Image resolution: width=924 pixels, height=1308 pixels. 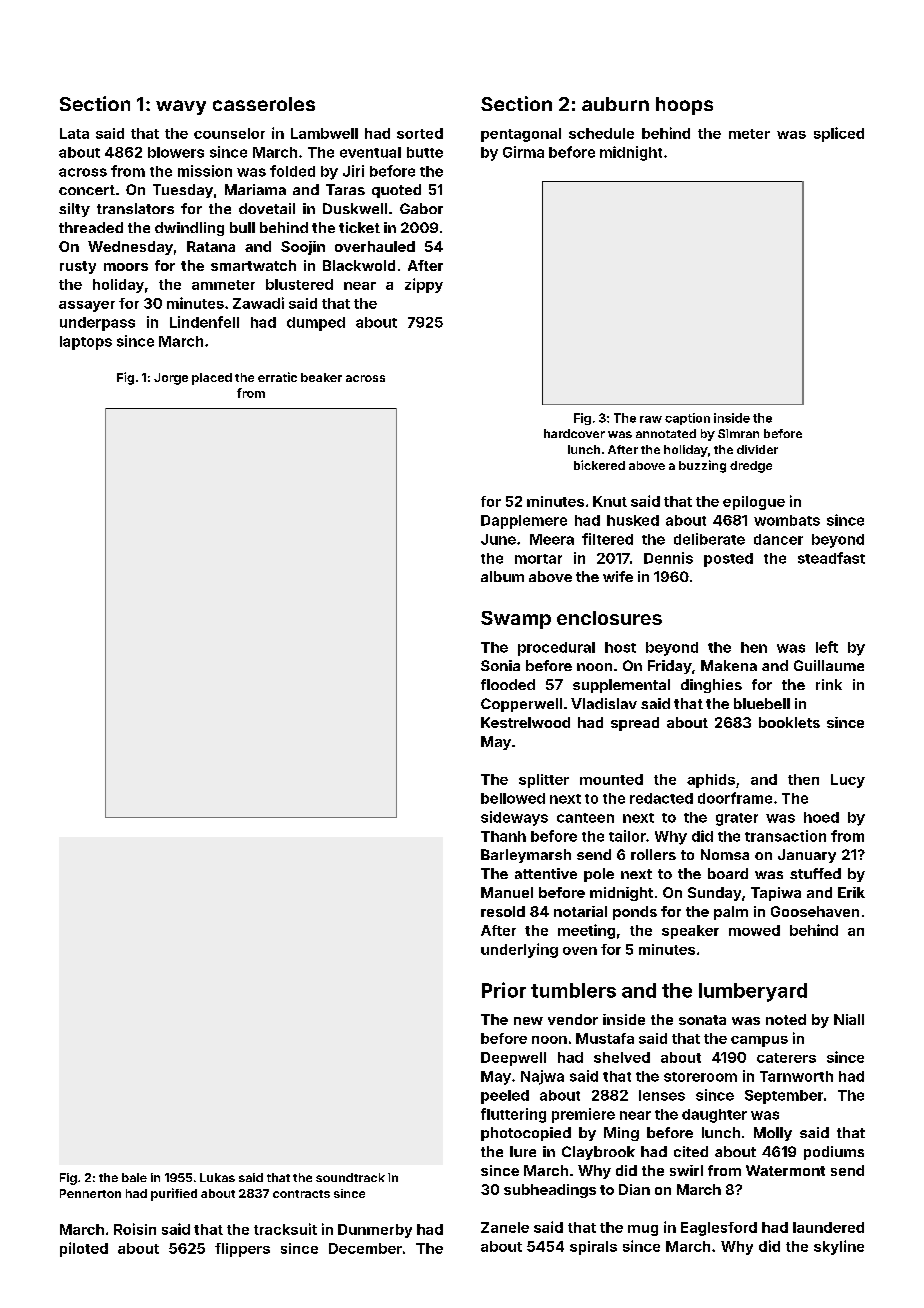 What do you see at coordinates (687, 419) in the screenshot?
I see `caption` at bounding box center [687, 419].
